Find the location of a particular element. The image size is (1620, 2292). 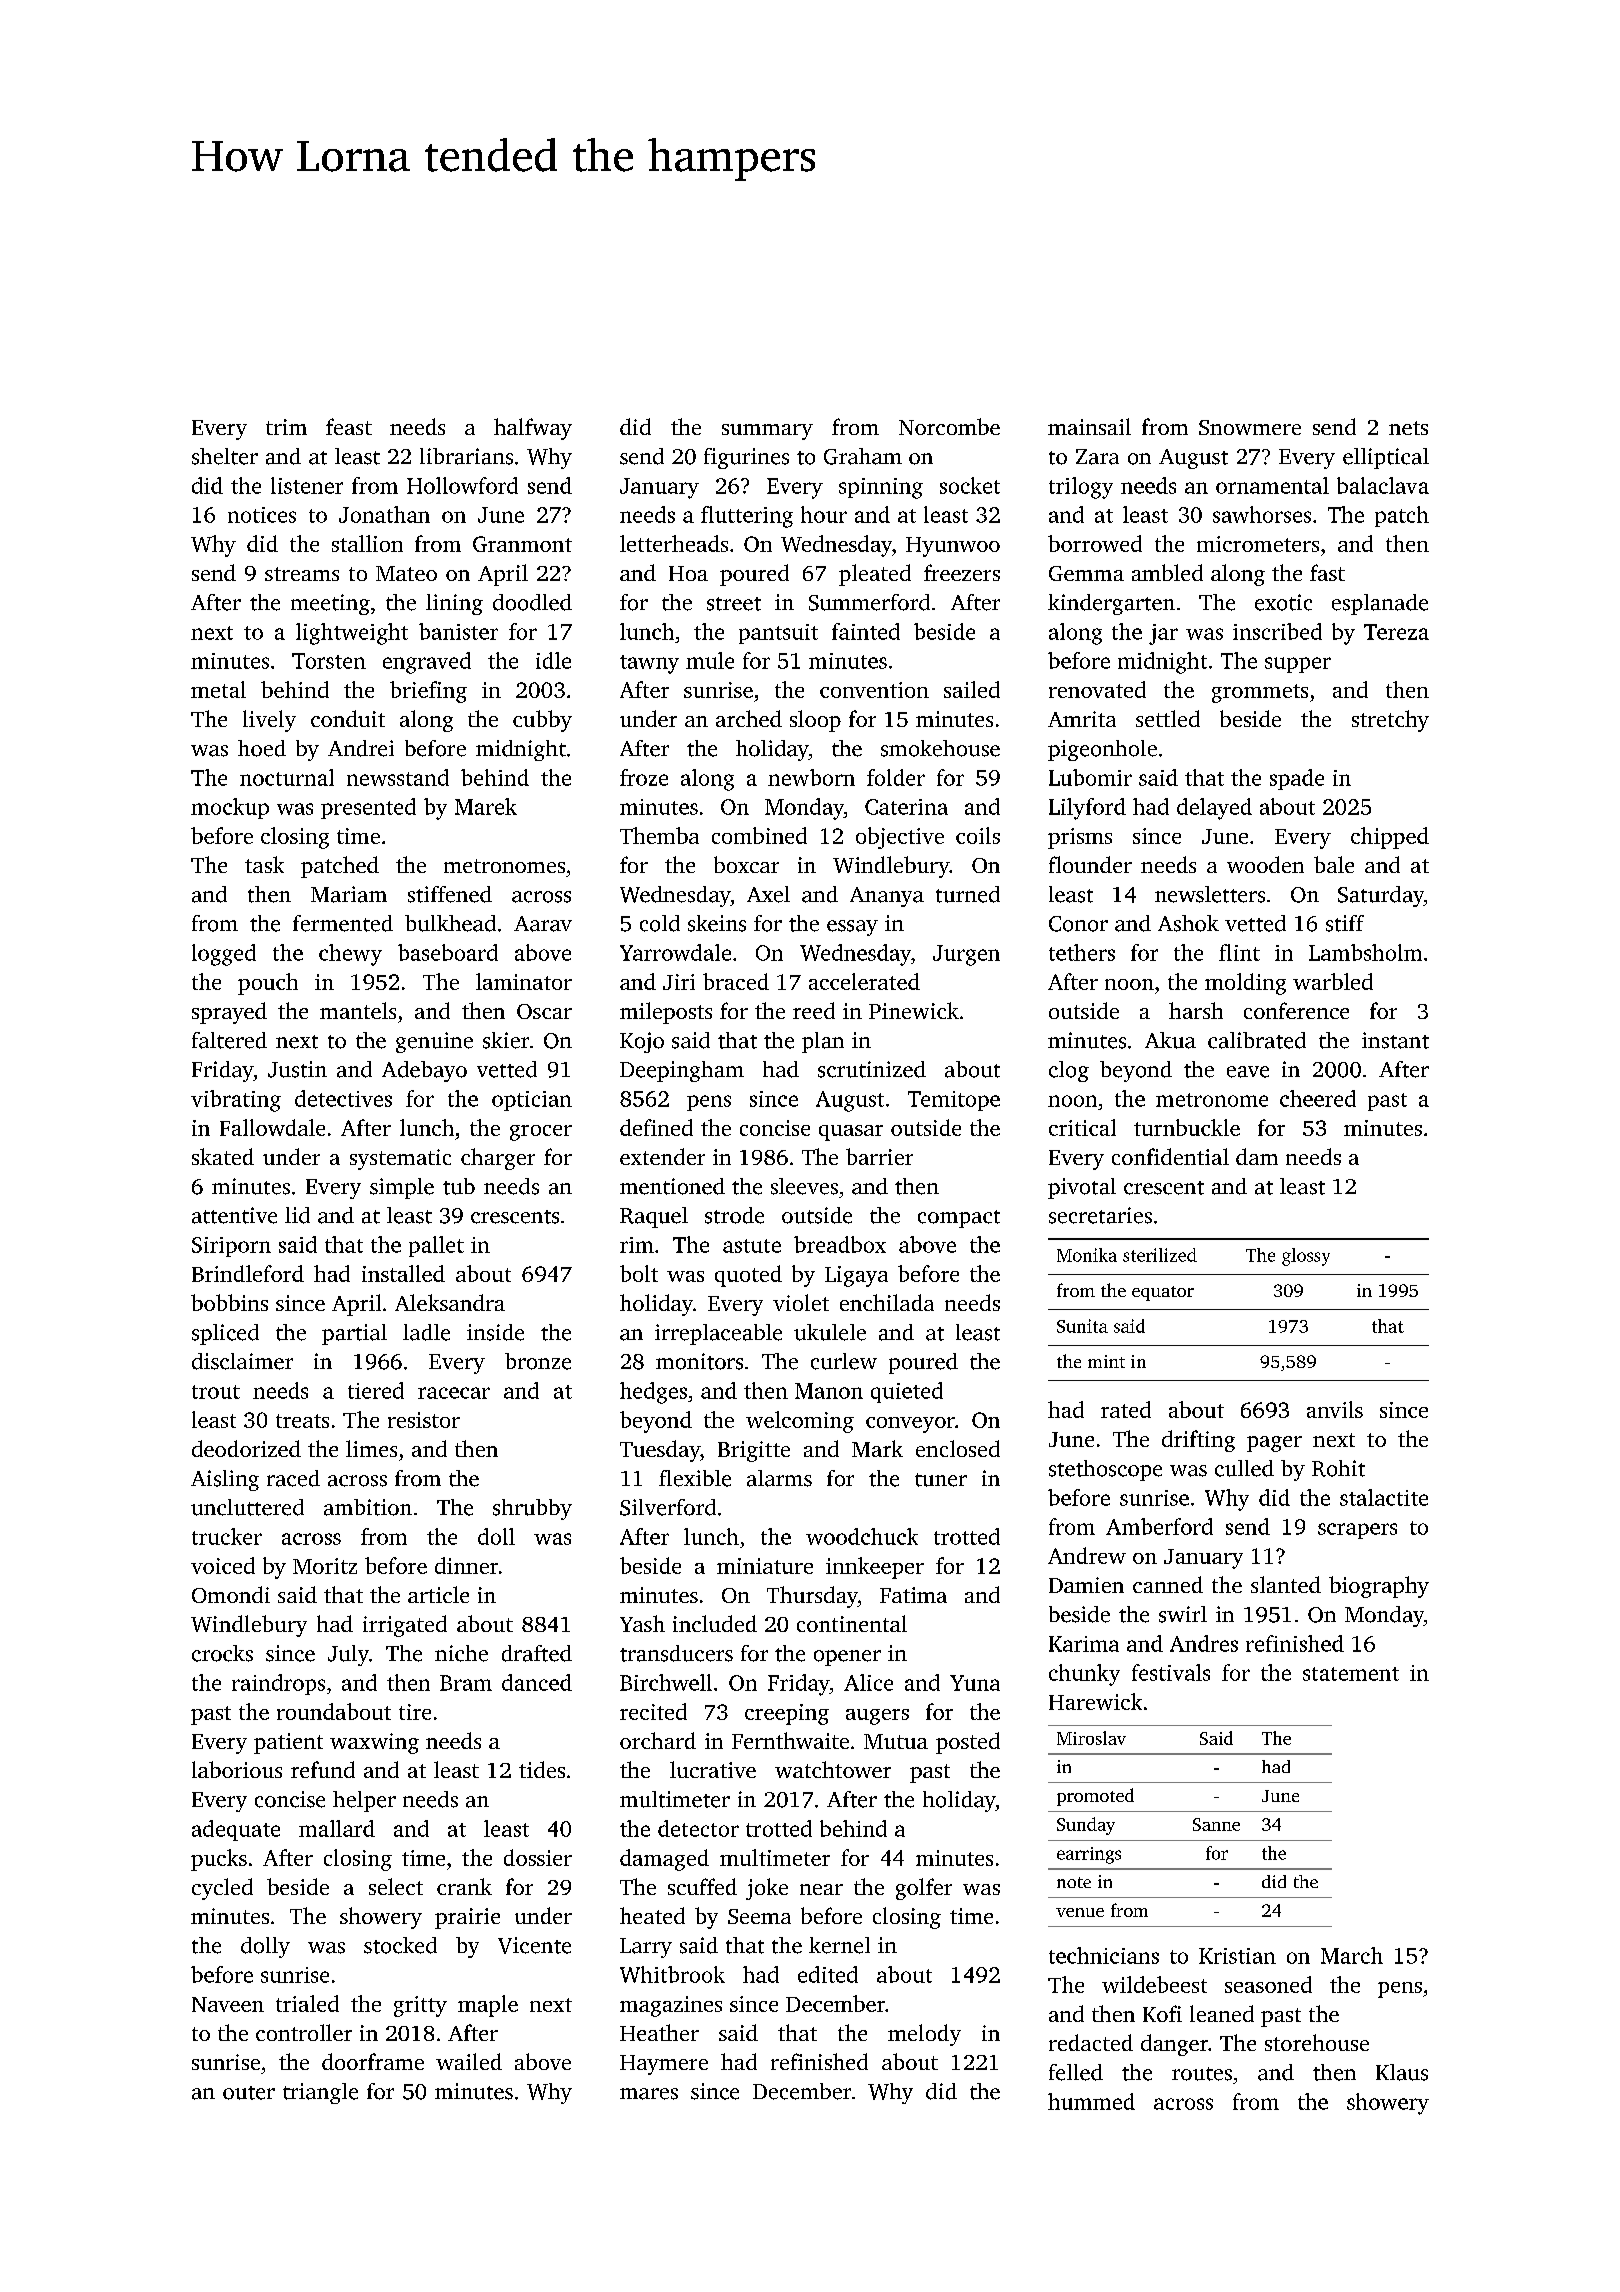

partial is located at coordinates (354, 1334).
